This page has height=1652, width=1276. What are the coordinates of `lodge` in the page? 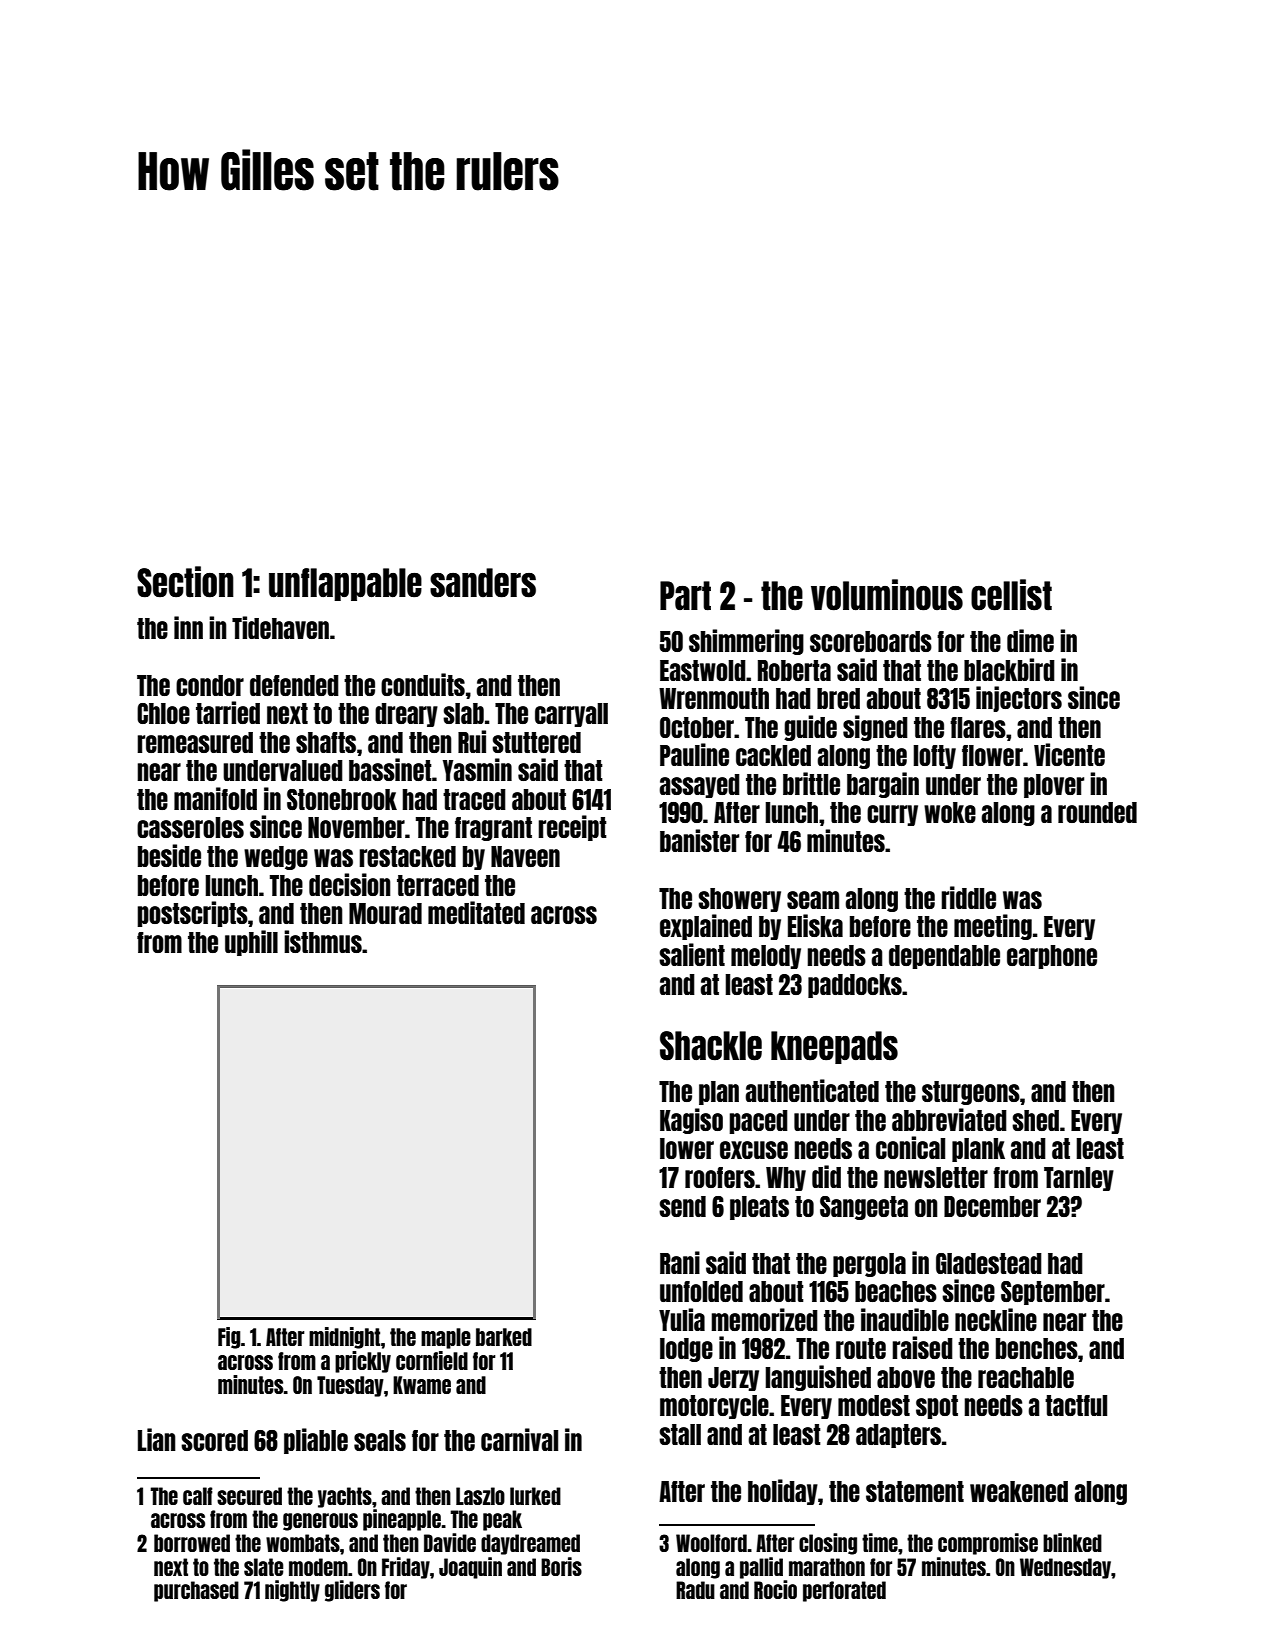 It's located at (686, 1350).
